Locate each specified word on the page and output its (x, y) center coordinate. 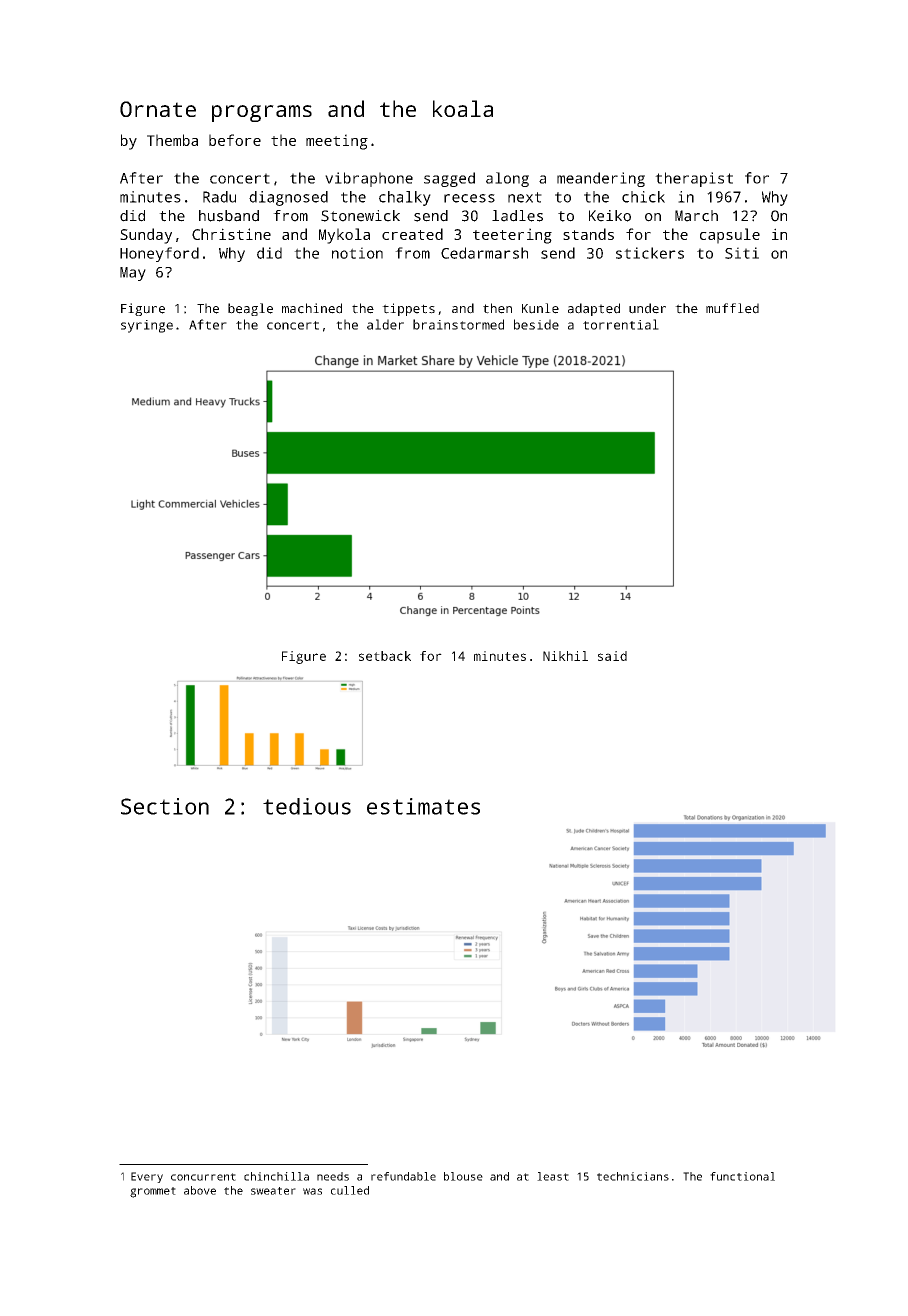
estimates (423, 806)
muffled (732, 308)
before (235, 140)
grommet (153, 1192)
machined (312, 308)
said (612, 656)
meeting (337, 142)
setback (385, 656)
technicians (633, 1176)
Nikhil (565, 656)
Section (165, 806)
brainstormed (458, 324)
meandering (601, 179)
